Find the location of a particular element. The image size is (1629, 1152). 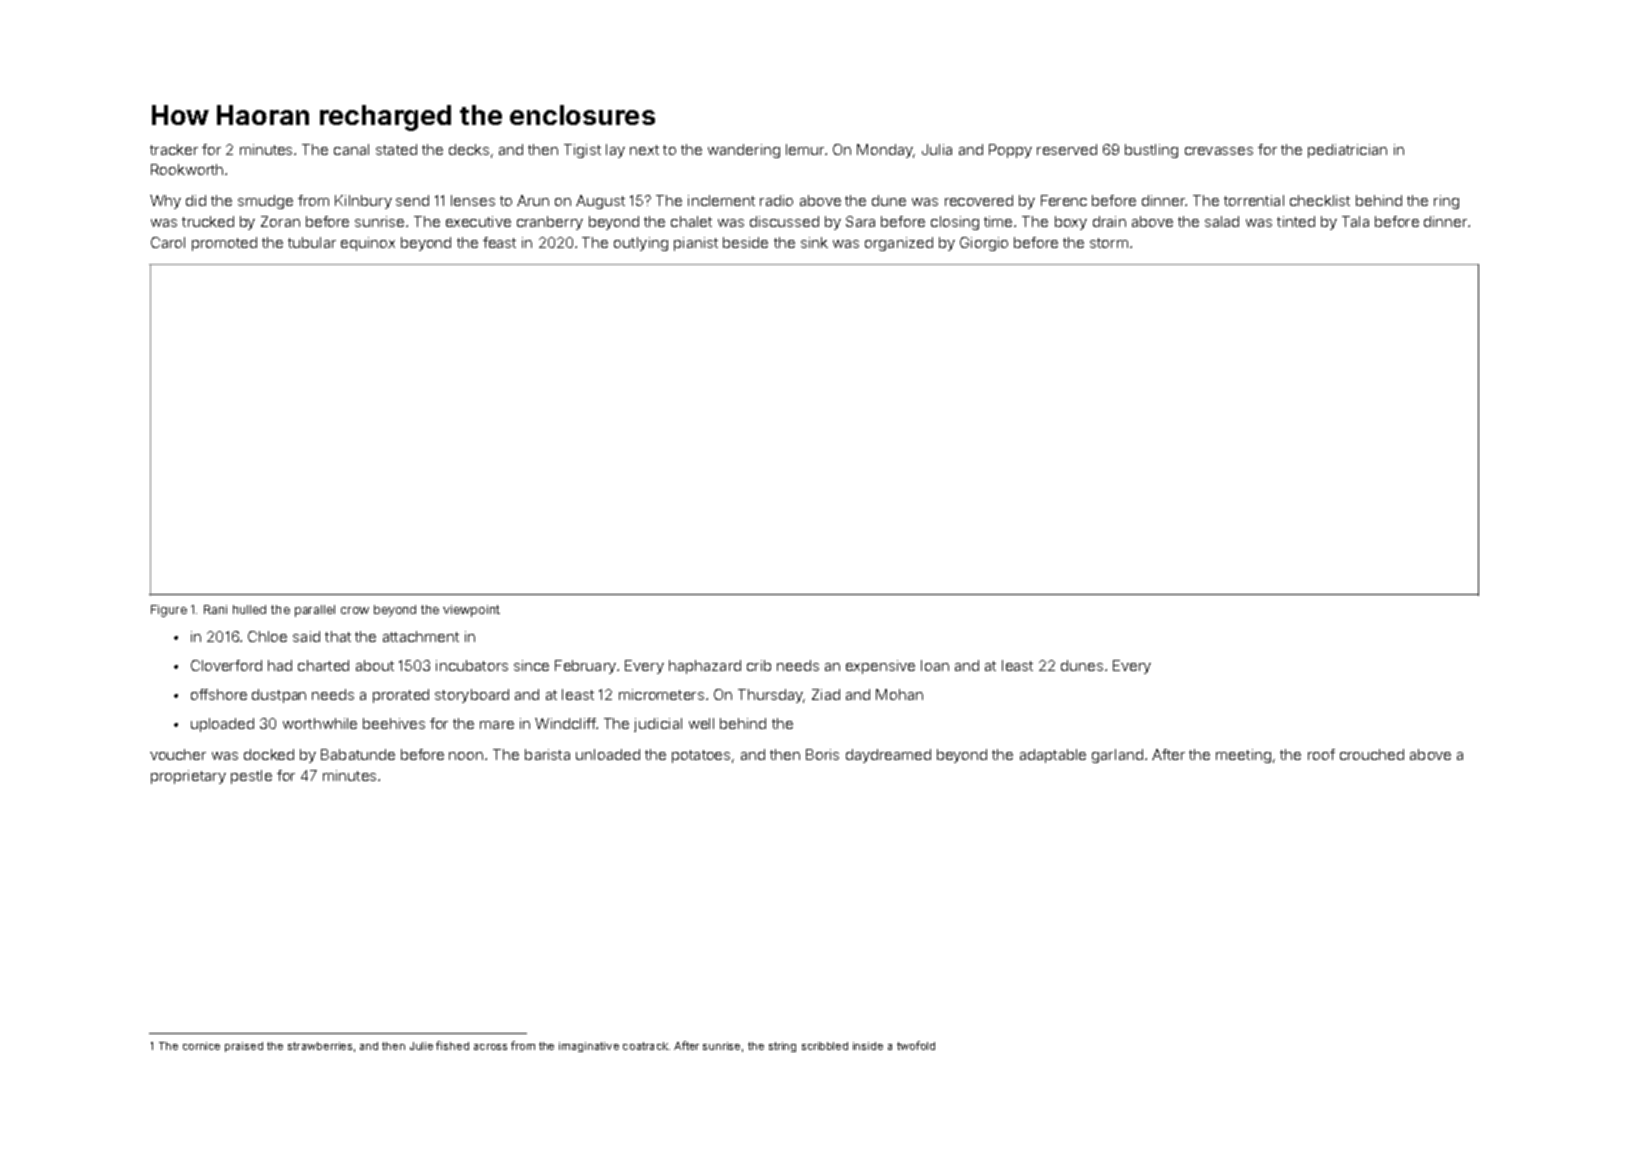

tinted is located at coordinates (1296, 221).
